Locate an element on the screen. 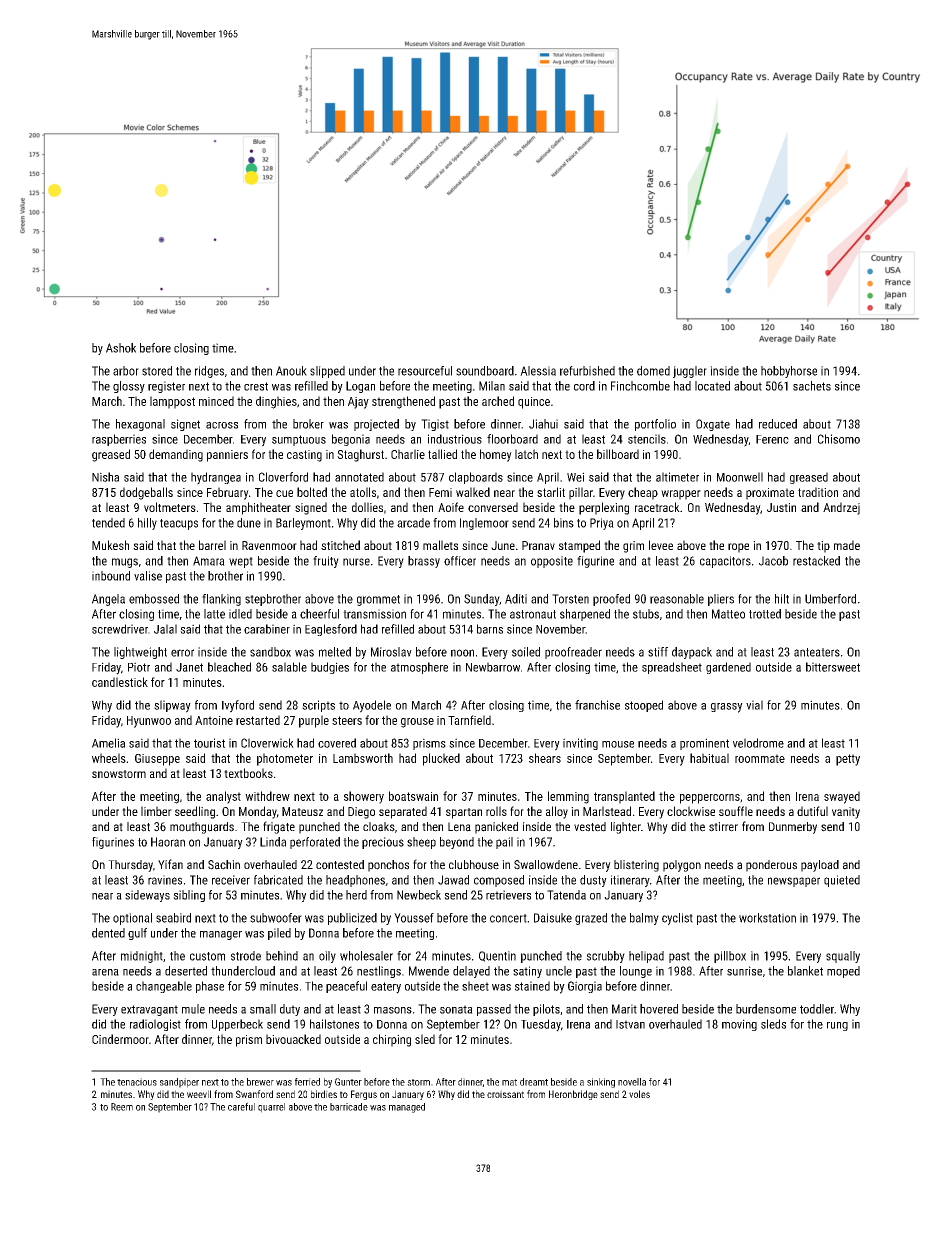 This screenshot has height=1233, width=952. Quentin is located at coordinates (497, 956).
